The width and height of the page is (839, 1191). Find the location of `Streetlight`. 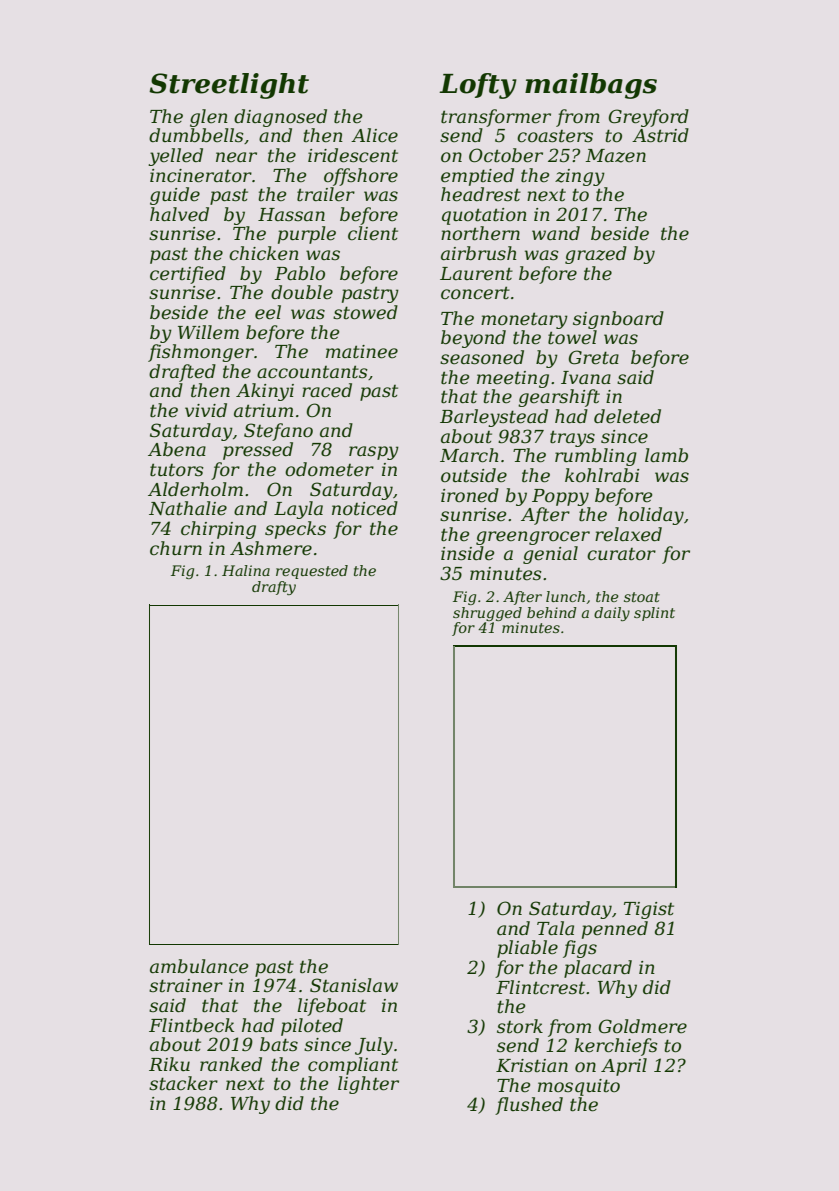

Streetlight is located at coordinates (229, 86).
